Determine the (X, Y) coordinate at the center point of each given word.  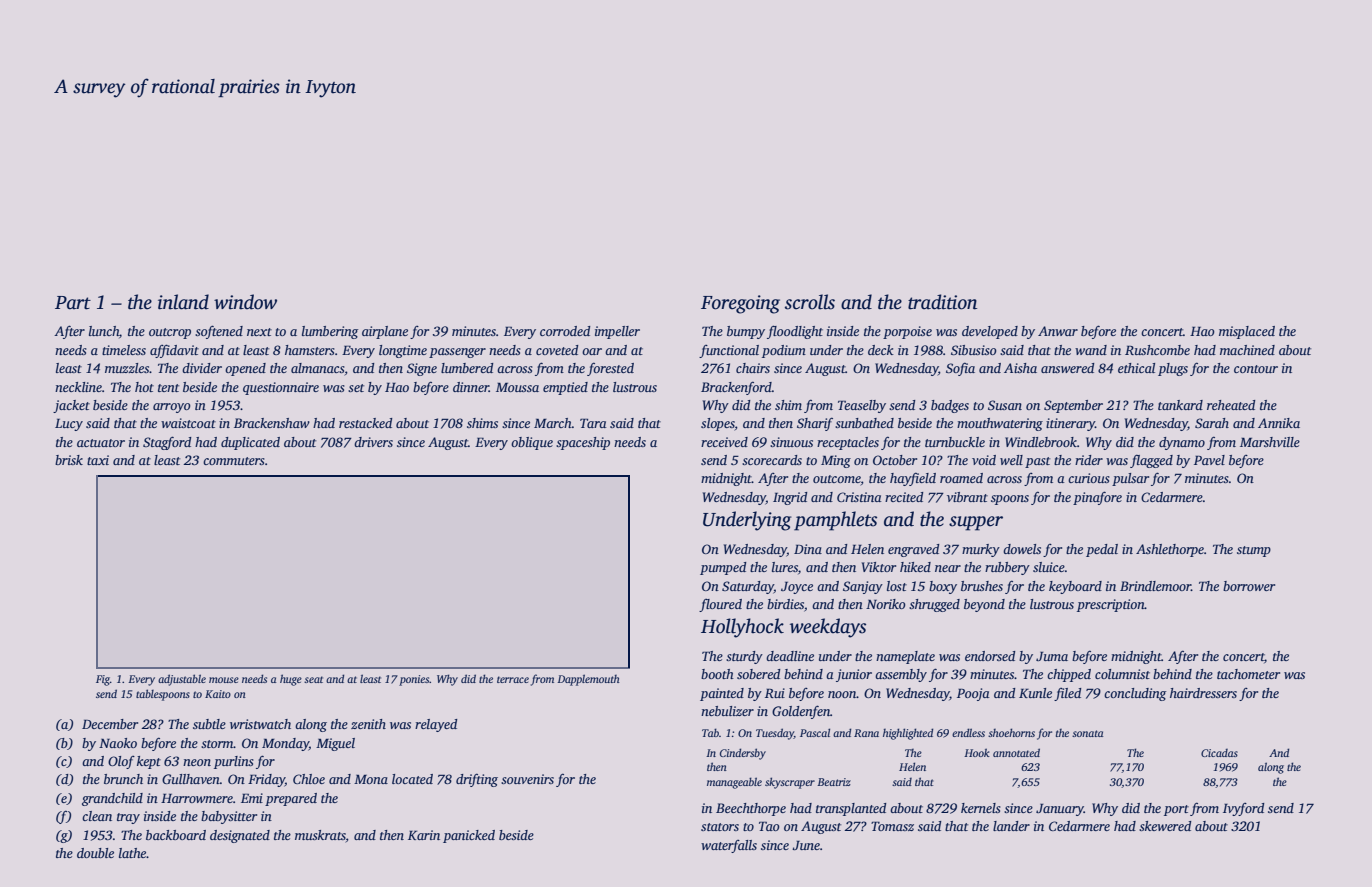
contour (1256, 369)
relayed (436, 725)
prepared (291, 799)
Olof (121, 762)
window (245, 302)
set (356, 388)
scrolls (810, 302)
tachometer (1248, 674)
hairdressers (1203, 693)
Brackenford (736, 388)
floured (720, 605)
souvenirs (527, 779)
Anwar (1058, 331)
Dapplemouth (588, 680)
